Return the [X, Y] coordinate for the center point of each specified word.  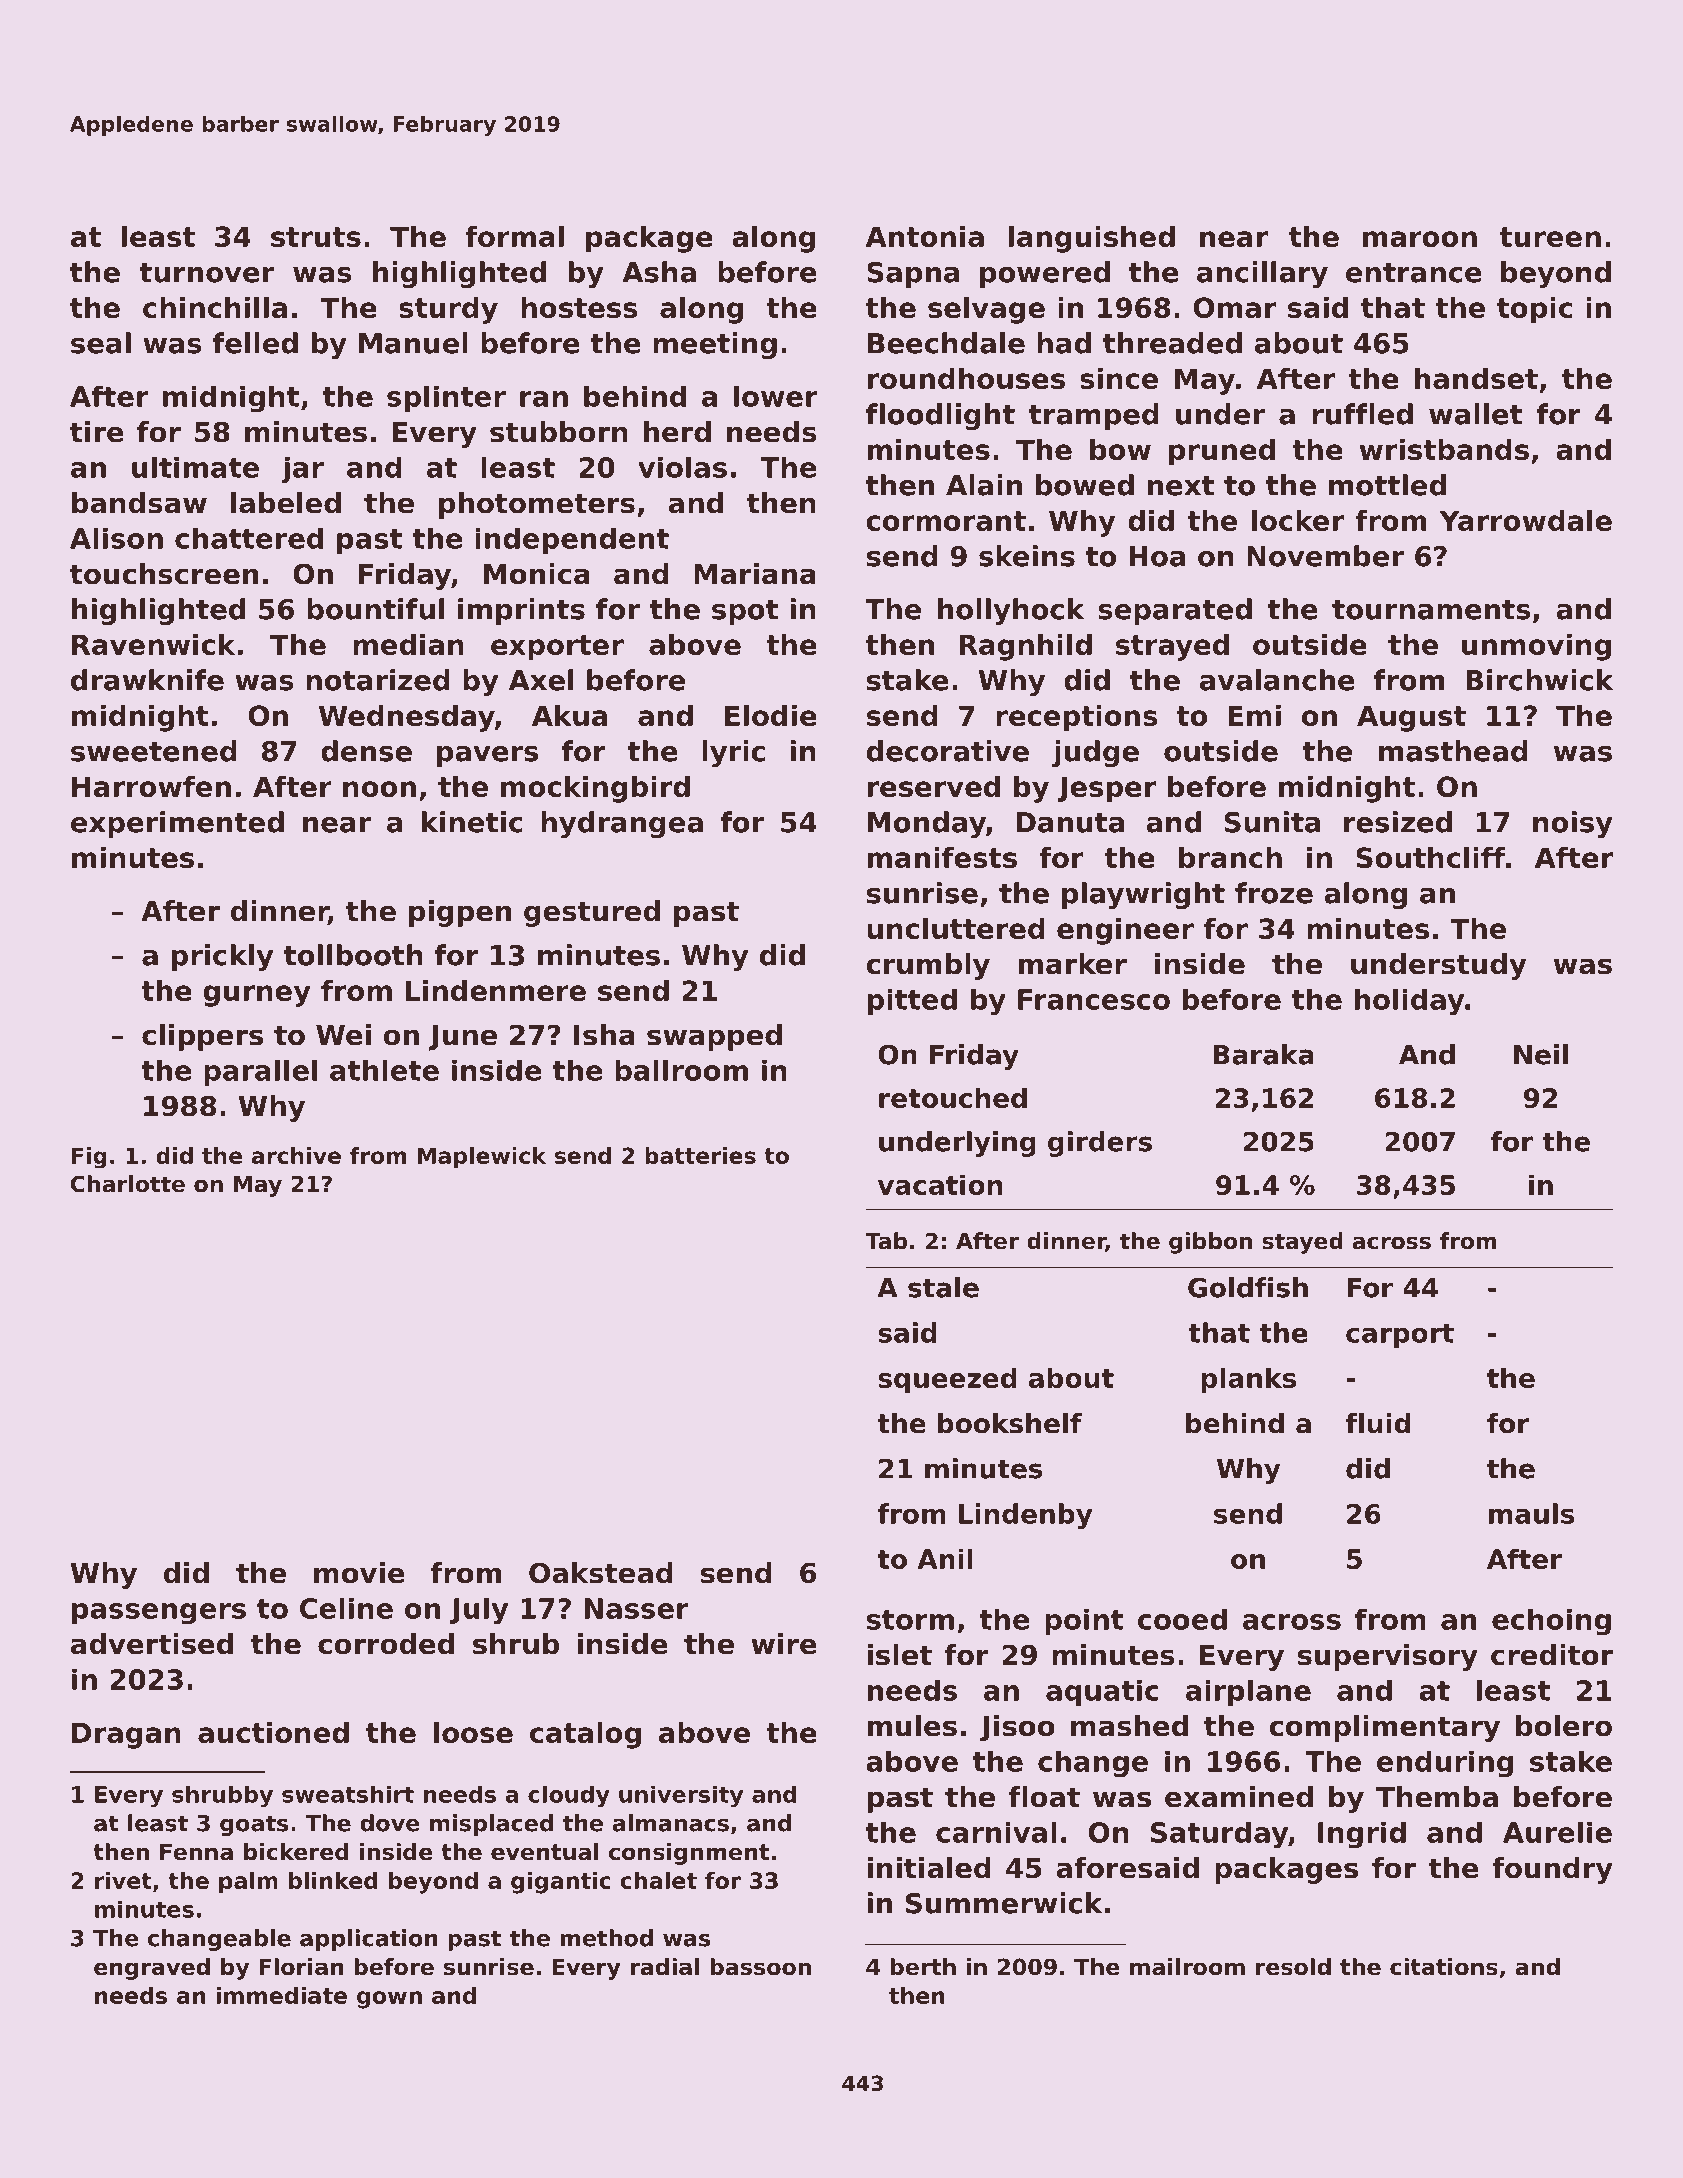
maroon [1420, 239]
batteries [700, 1155]
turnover [206, 273]
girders [1100, 1144]
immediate [281, 1995]
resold [1293, 1967]
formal [514, 236]
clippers [202, 1037]
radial [664, 1967]
